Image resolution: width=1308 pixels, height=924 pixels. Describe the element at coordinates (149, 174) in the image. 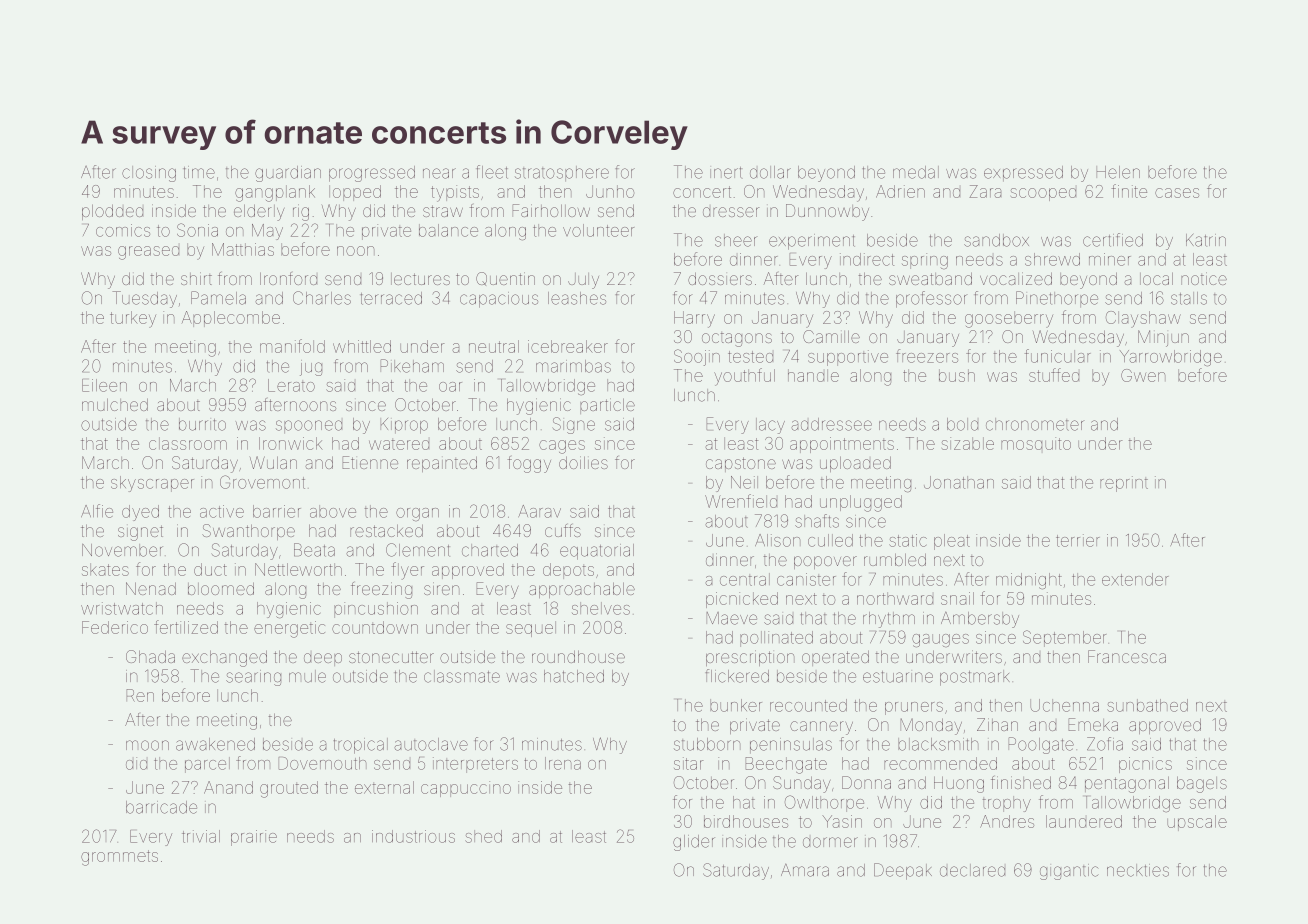

I see `closing` at that location.
